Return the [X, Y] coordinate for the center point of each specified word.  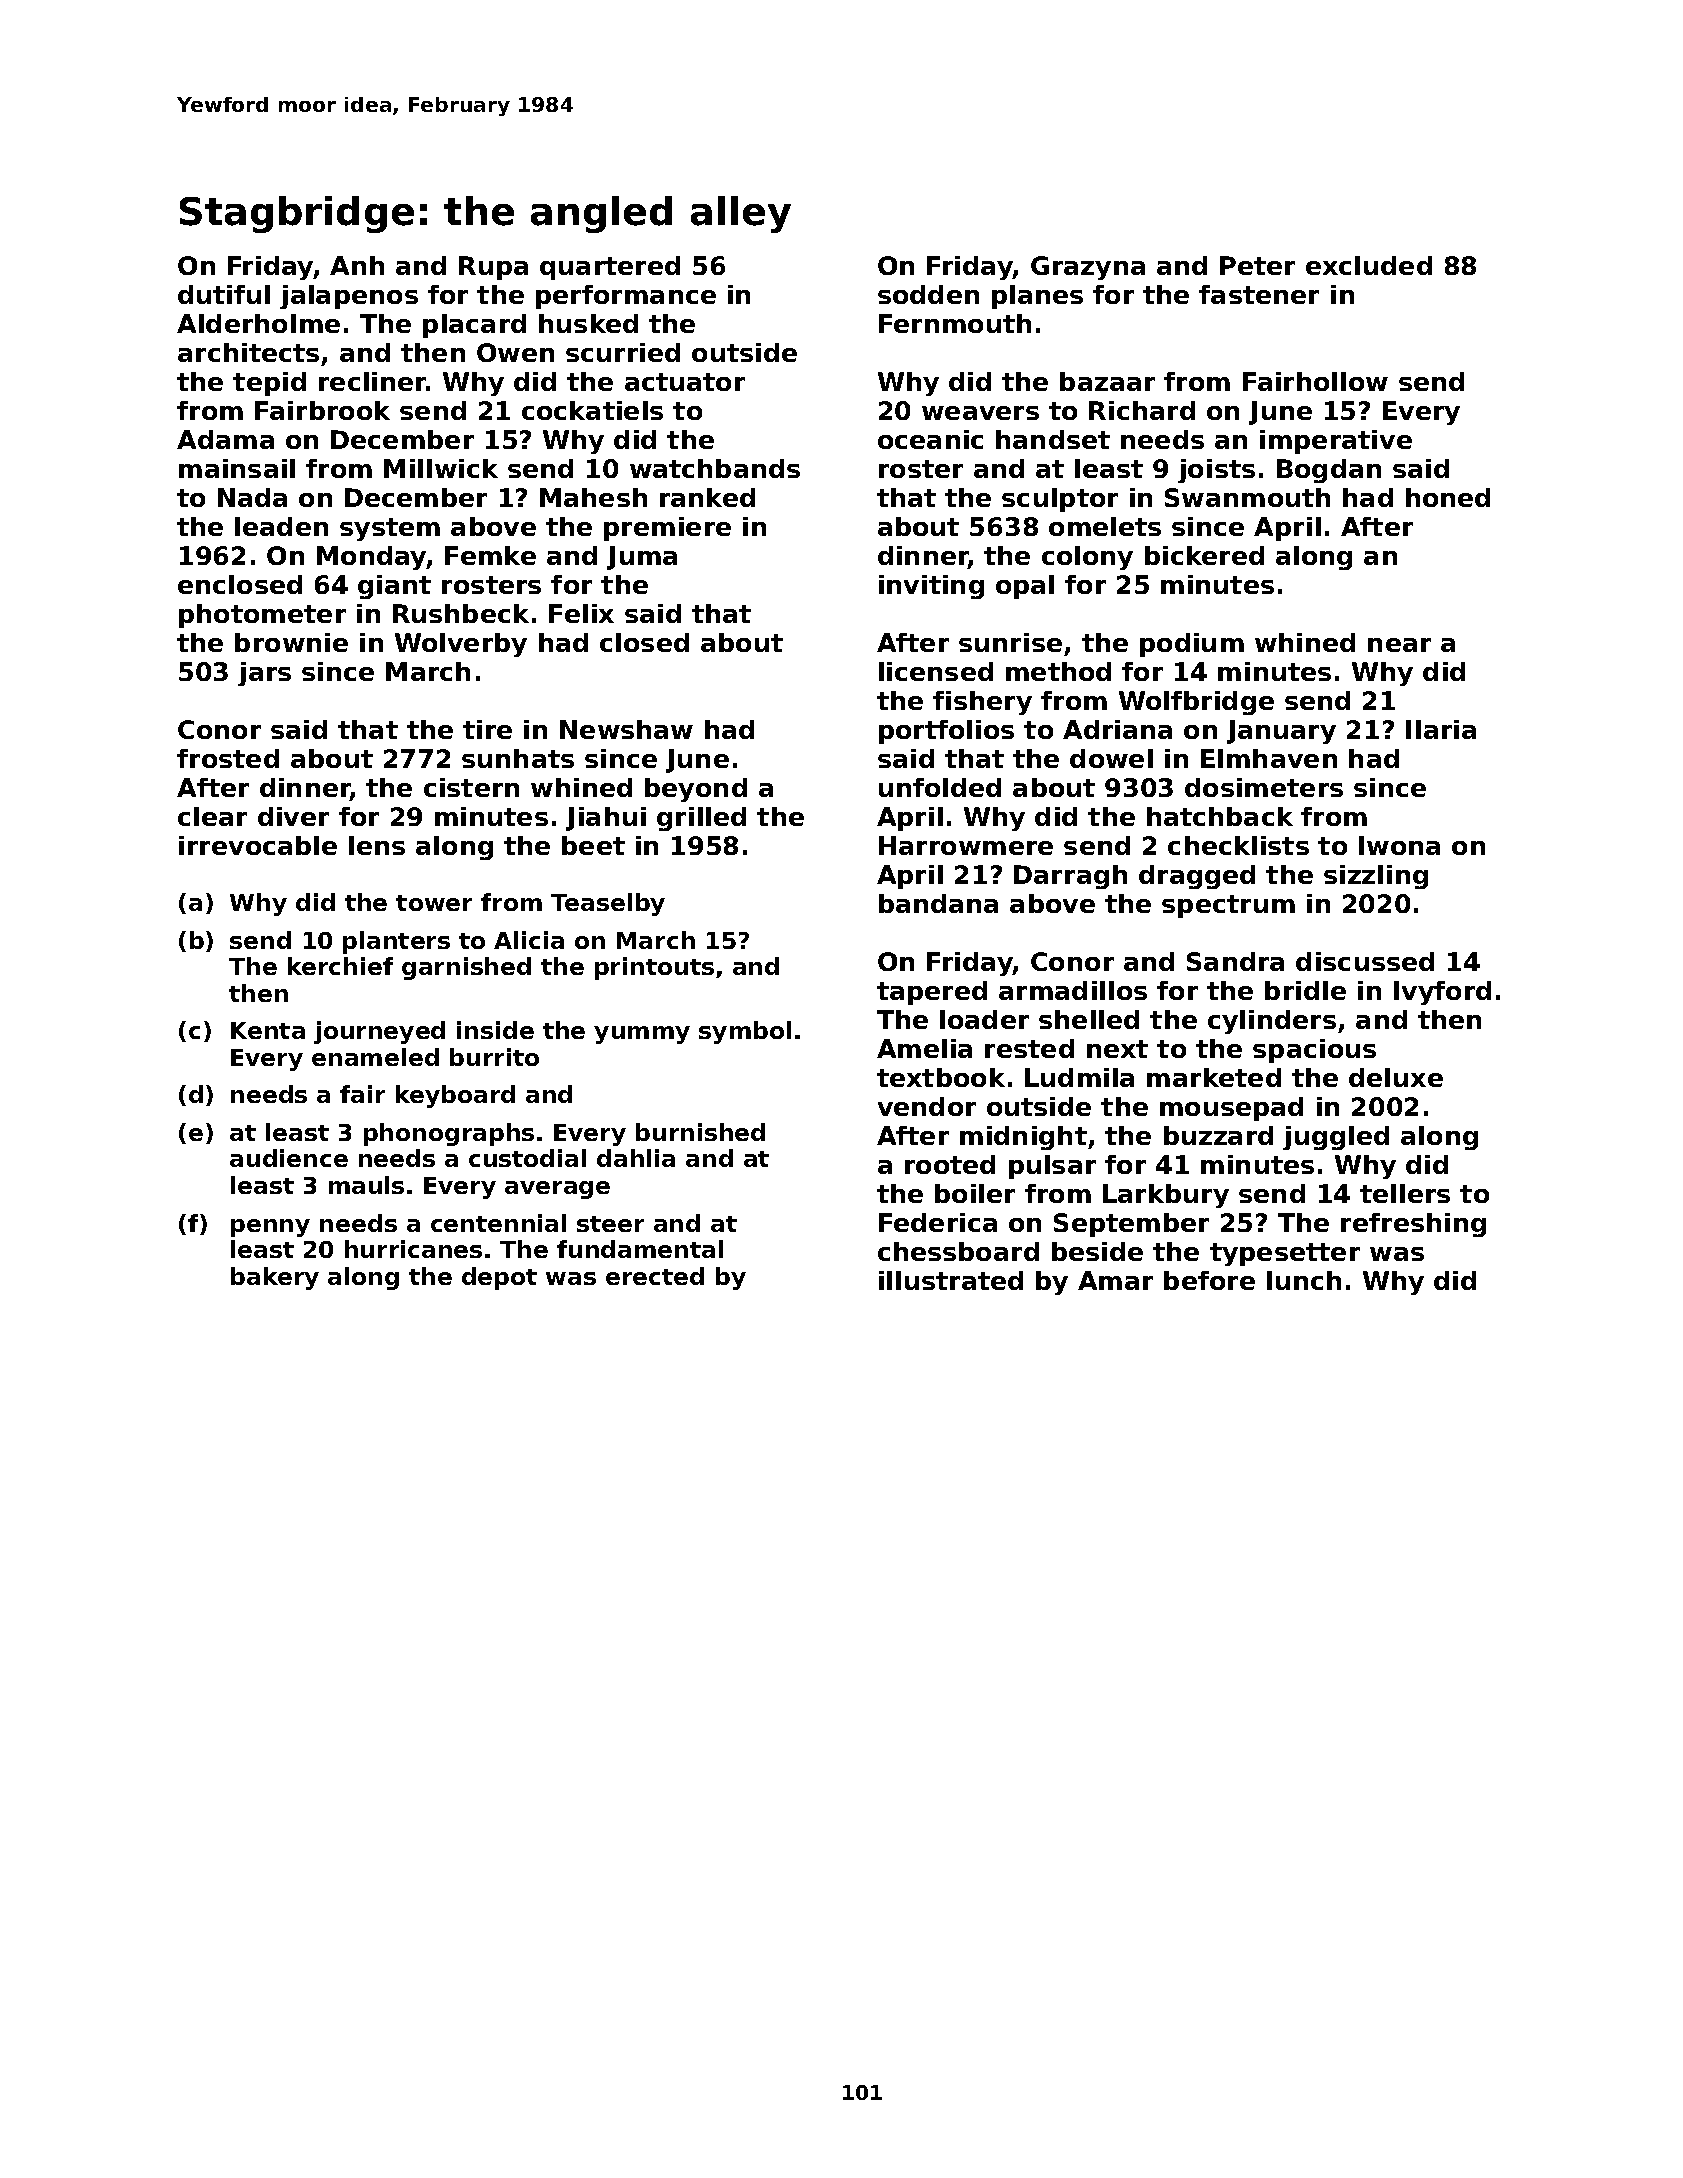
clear [212, 816]
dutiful [224, 294]
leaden [281, 526]
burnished [700, 1132]
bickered [1204, 555]
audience [289, 1158]
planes [1037, 297]
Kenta [268, 1030]
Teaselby [608, 904]
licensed [936, 671]
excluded [1369, 265]
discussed [1365, 961]
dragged [1197, 877]
